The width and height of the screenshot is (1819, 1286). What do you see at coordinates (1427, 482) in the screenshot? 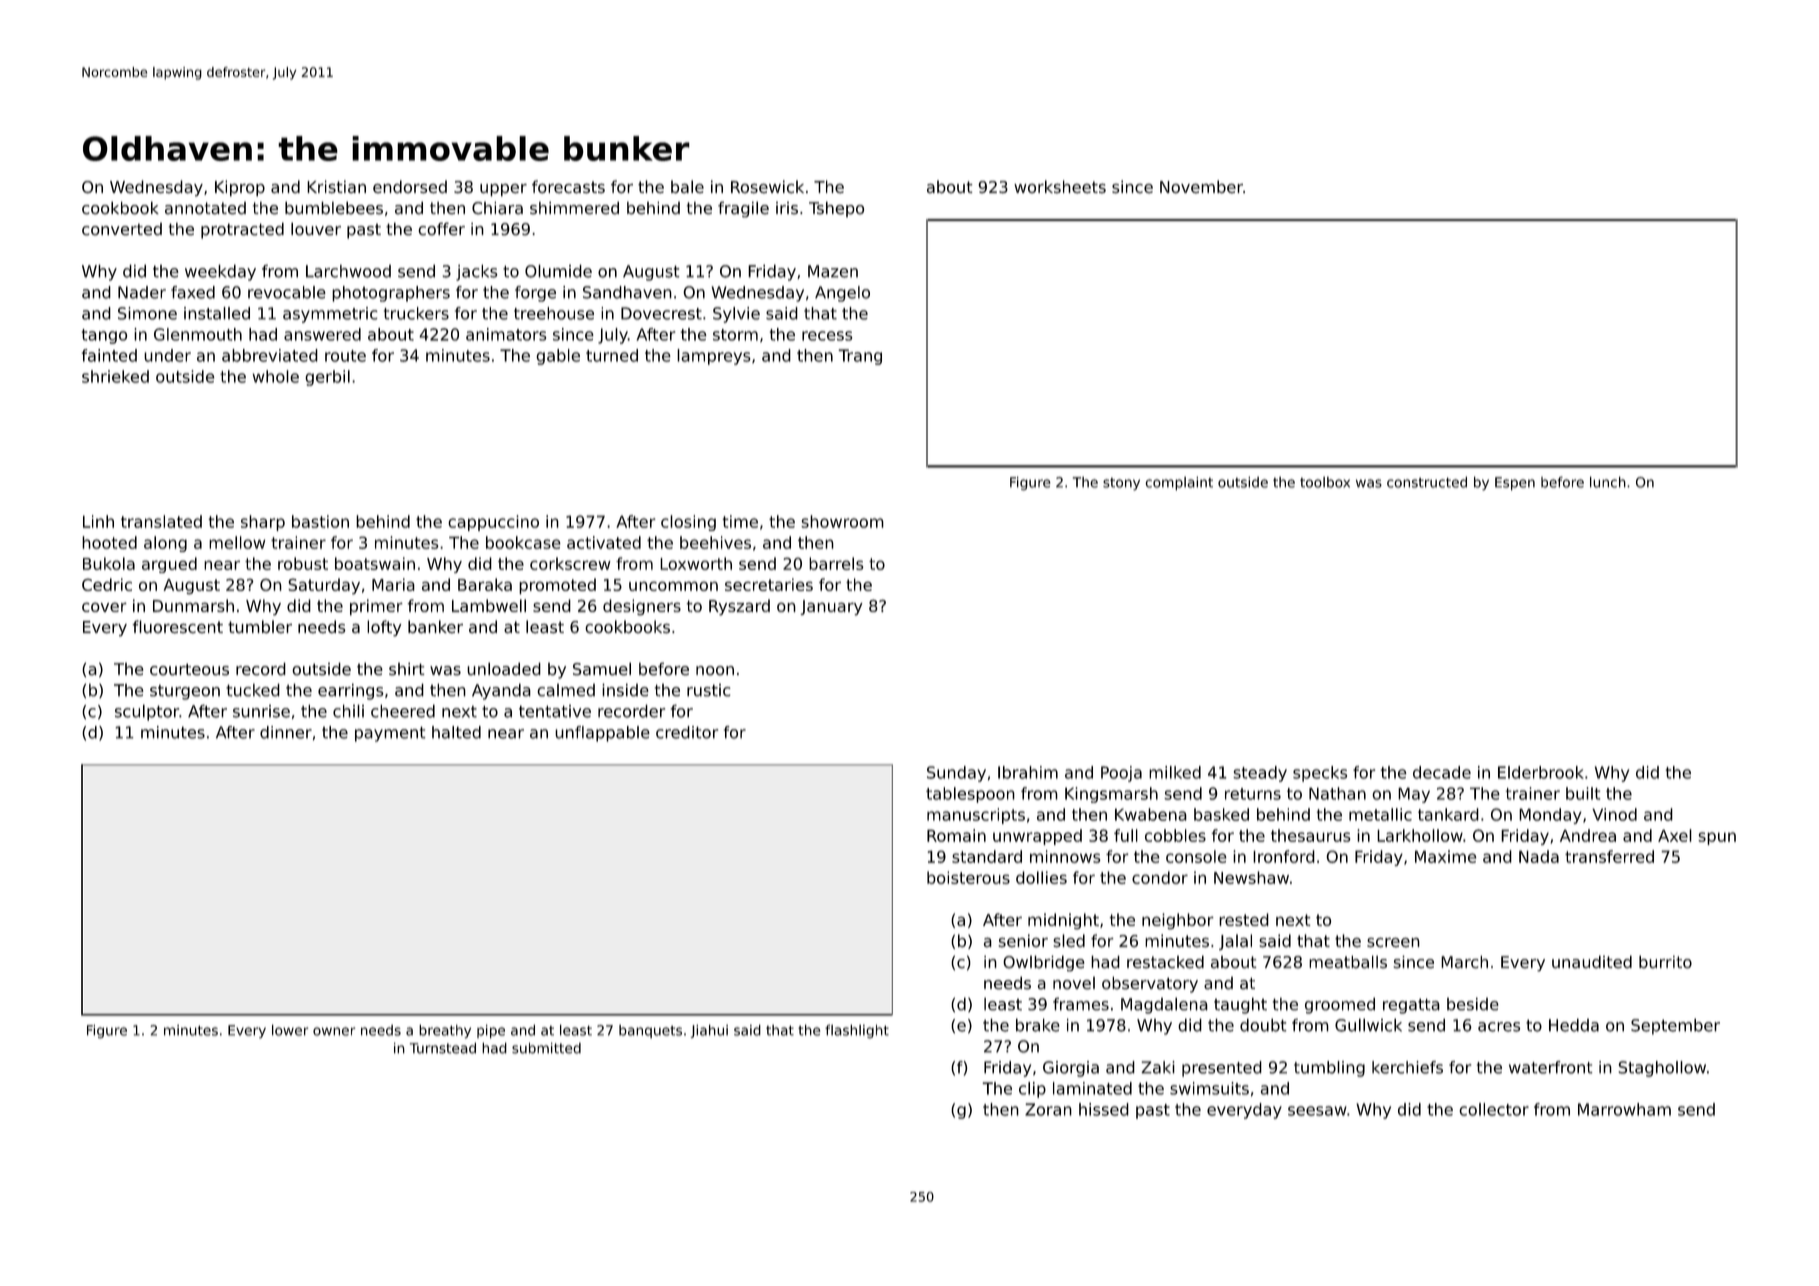
I see `constructed` at bounding box center [1427, 482].
